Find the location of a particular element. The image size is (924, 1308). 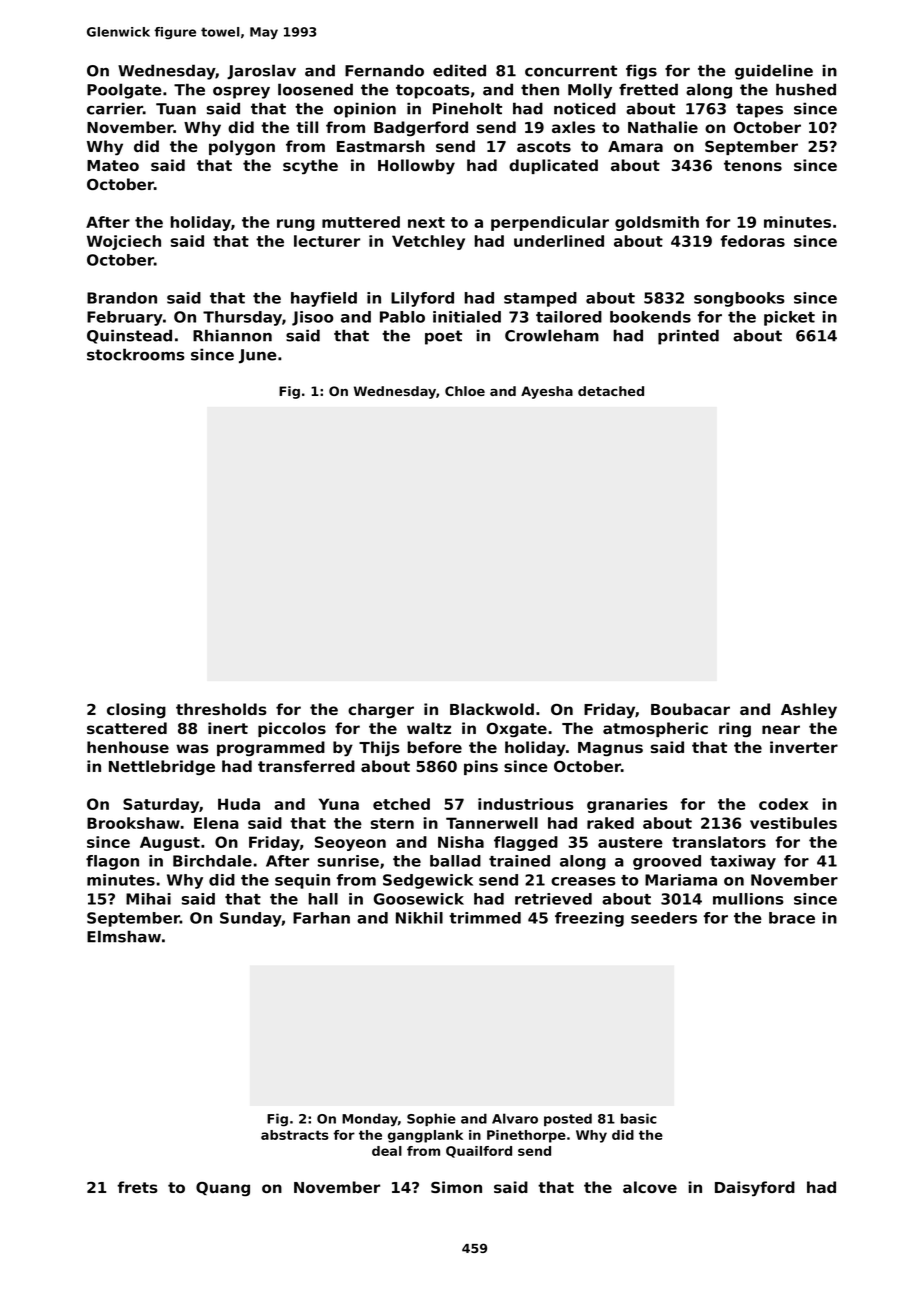

charger is located at coordinates (381, 710).
